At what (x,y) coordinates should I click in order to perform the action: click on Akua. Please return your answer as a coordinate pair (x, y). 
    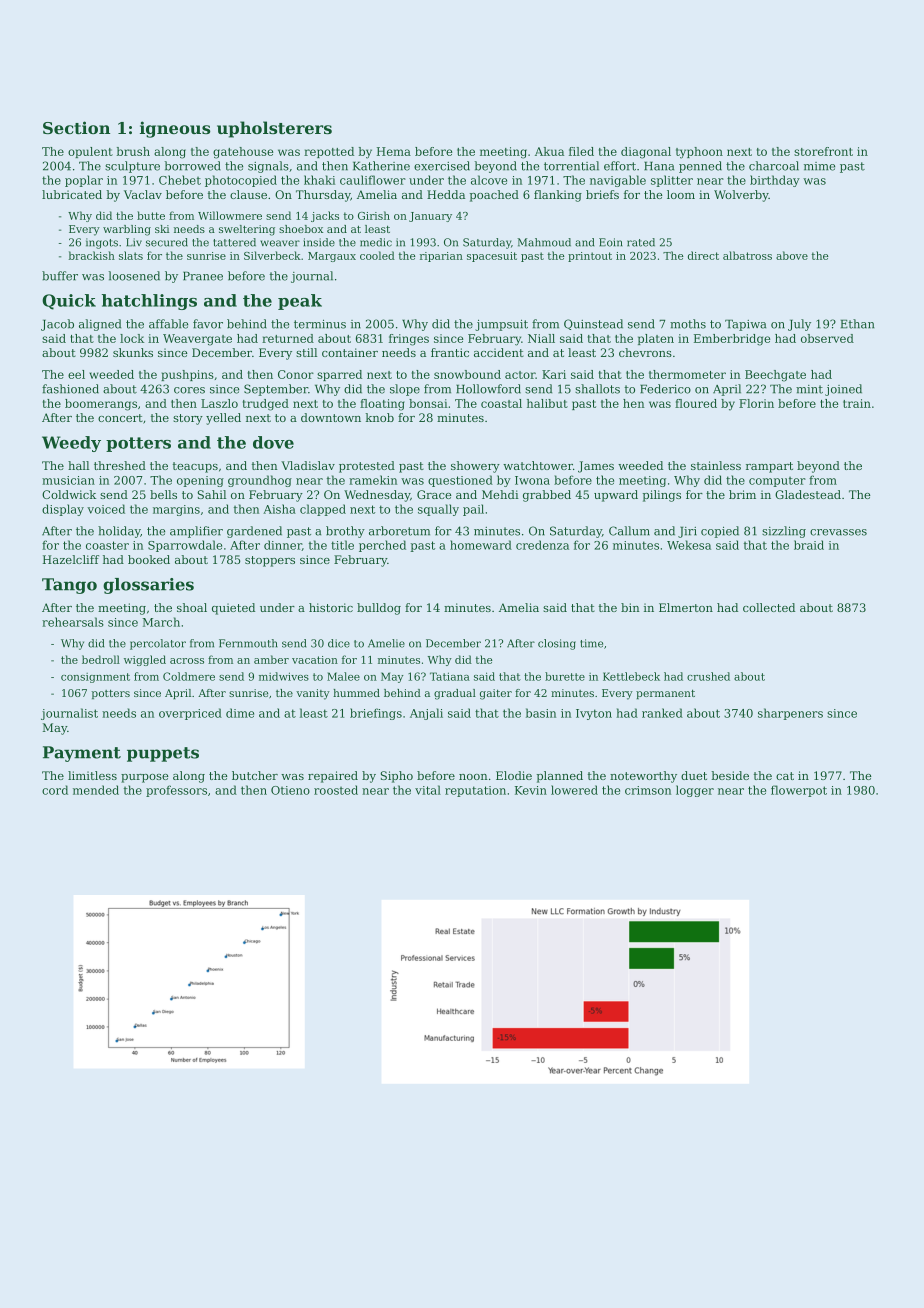
    Looking at the image, I should click on (549, 151).
